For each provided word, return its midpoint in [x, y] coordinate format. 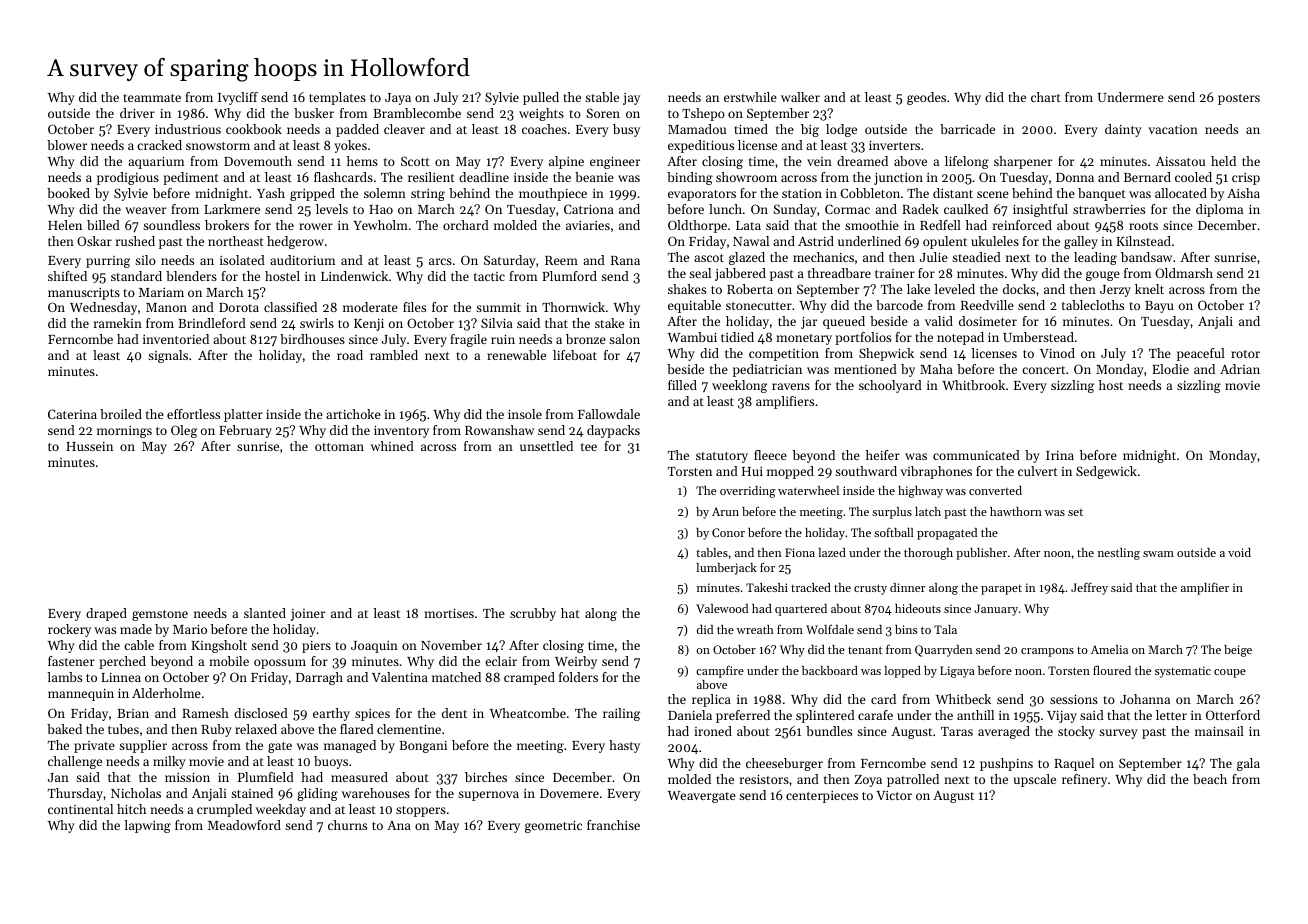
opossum [280, 664]
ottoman [339, 447]
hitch [131, 809]
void [1239, 552]
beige [1238, 651]
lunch [725, 209]
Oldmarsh [1184, 273]
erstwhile [750, 97]
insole [525, 414]
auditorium [302, 260]
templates [337, 98]
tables [712, 552]
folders [578, 677]
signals [168, 356]
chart [1046, 97]
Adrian [1240, 369]
